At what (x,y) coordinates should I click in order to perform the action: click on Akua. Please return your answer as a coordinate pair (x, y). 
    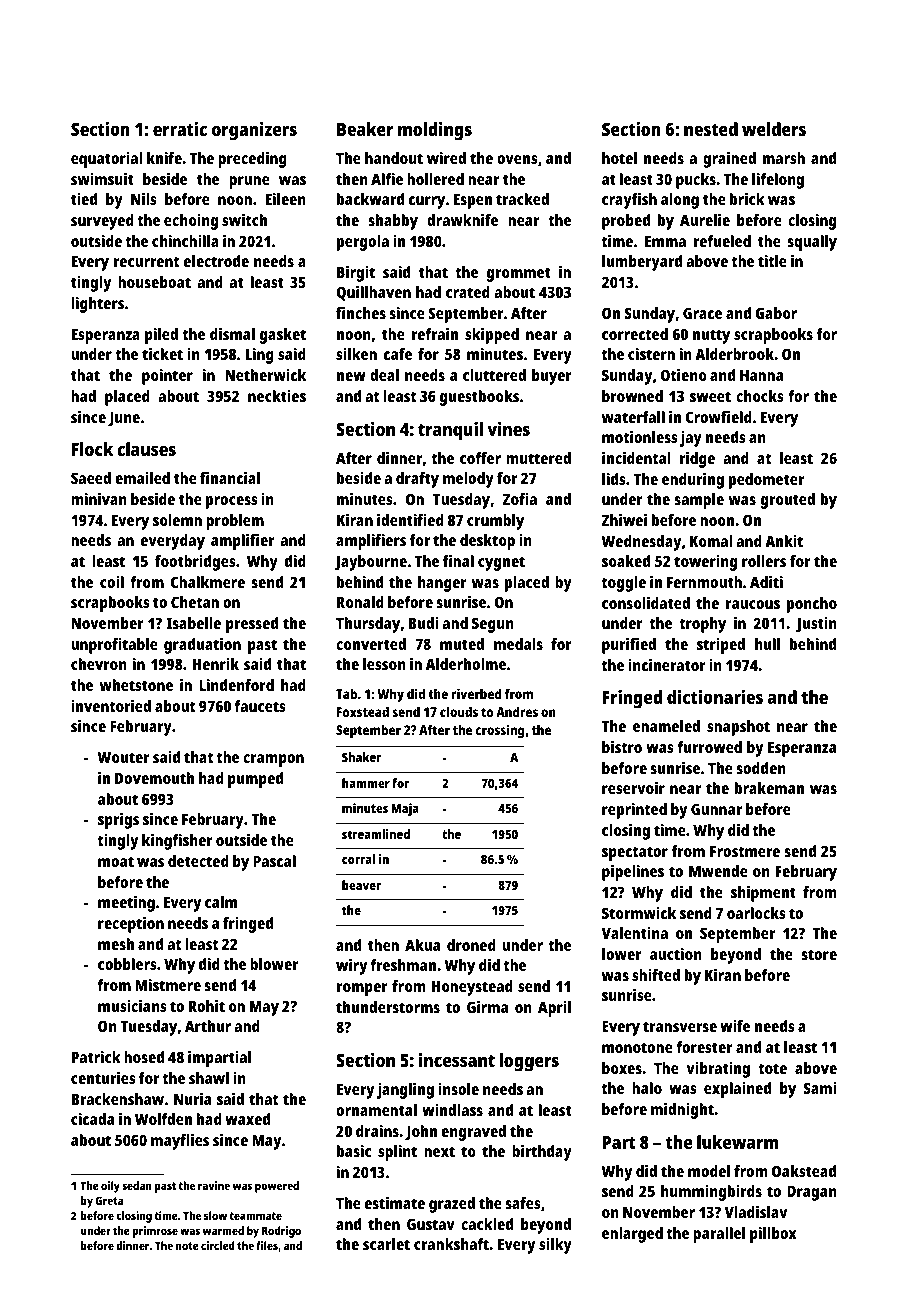
    Looking at the image, I should click on (422, 945).
